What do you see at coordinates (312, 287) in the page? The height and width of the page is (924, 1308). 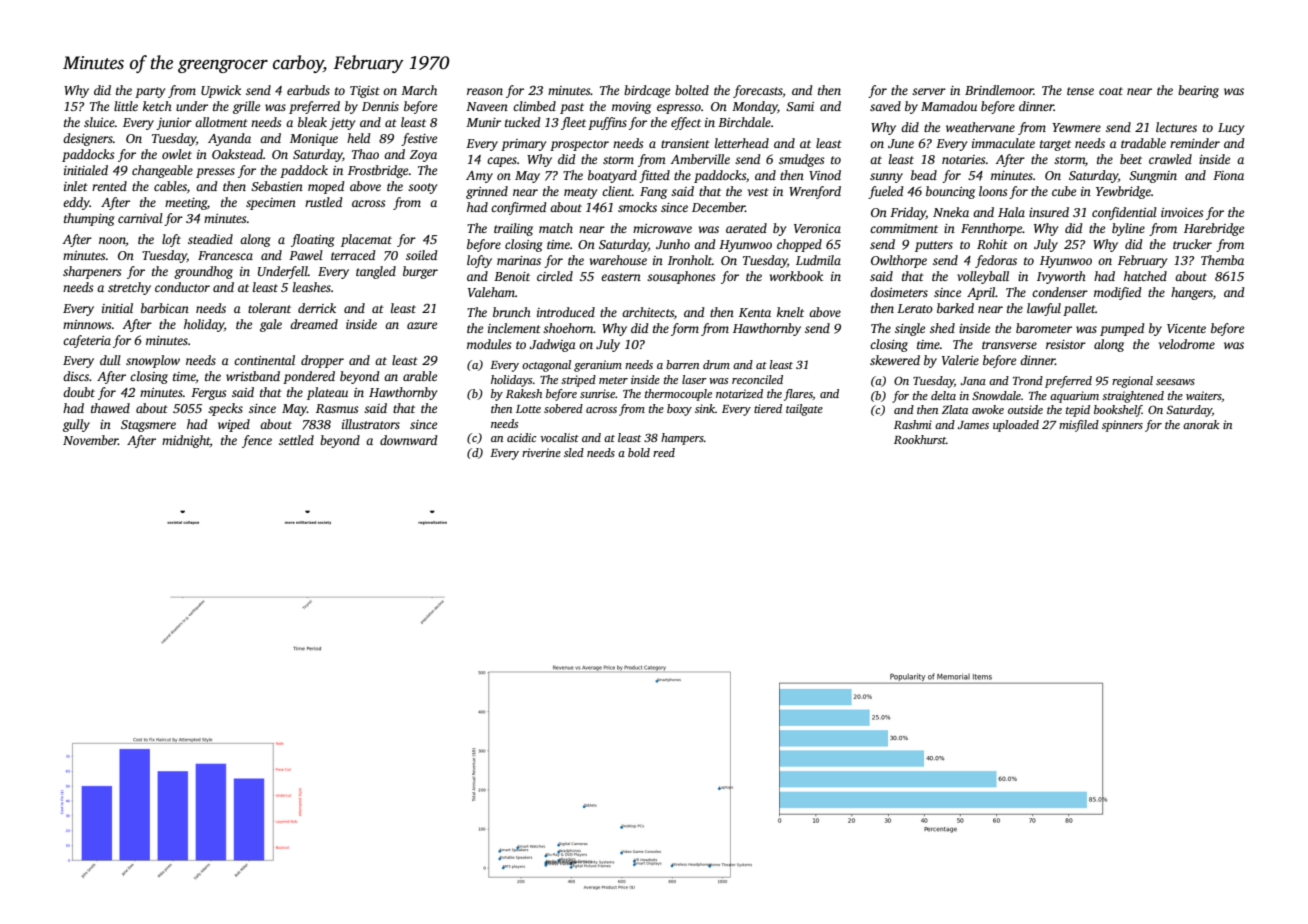 I see `leashes` at bounding box center [312, 287].
